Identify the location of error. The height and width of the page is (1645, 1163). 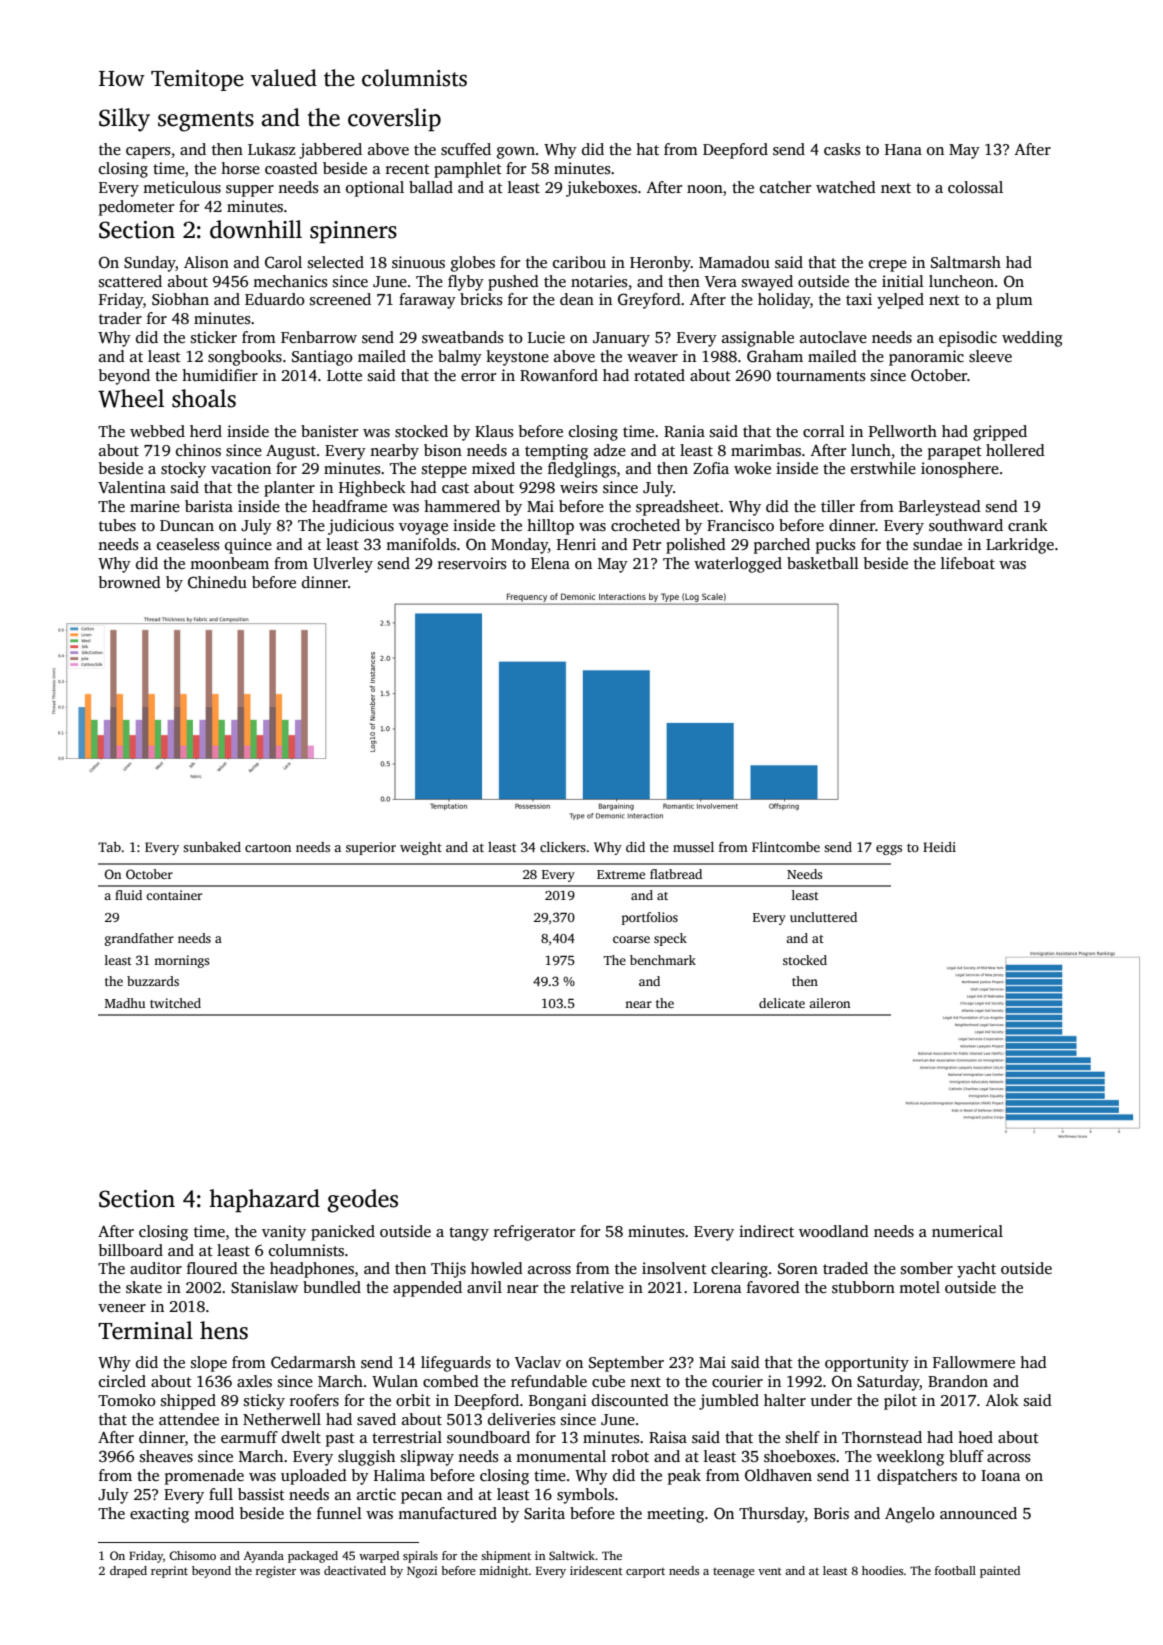
(478, 377).
